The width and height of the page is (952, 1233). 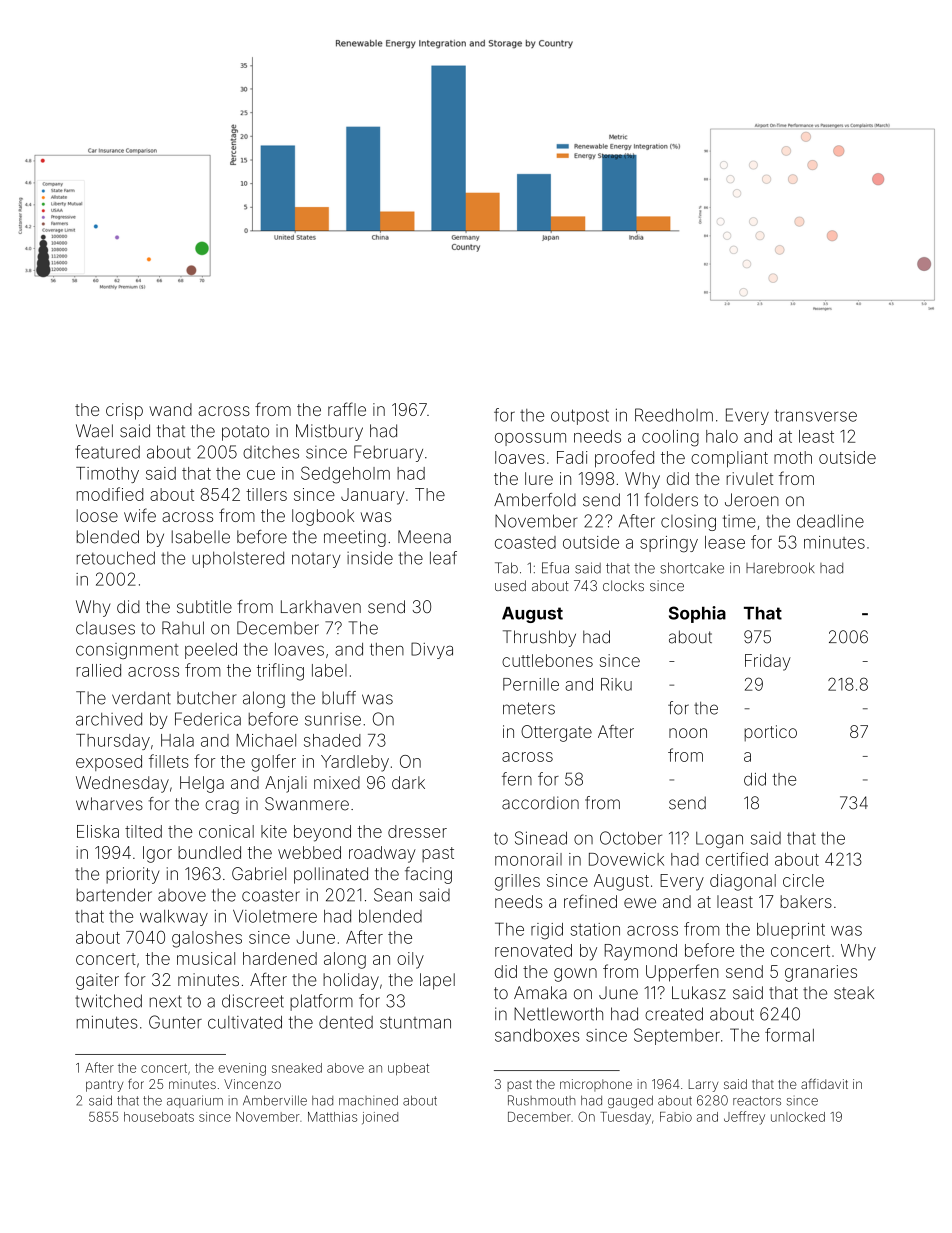 I want to click on evening, so click(x=242, y=1069).
